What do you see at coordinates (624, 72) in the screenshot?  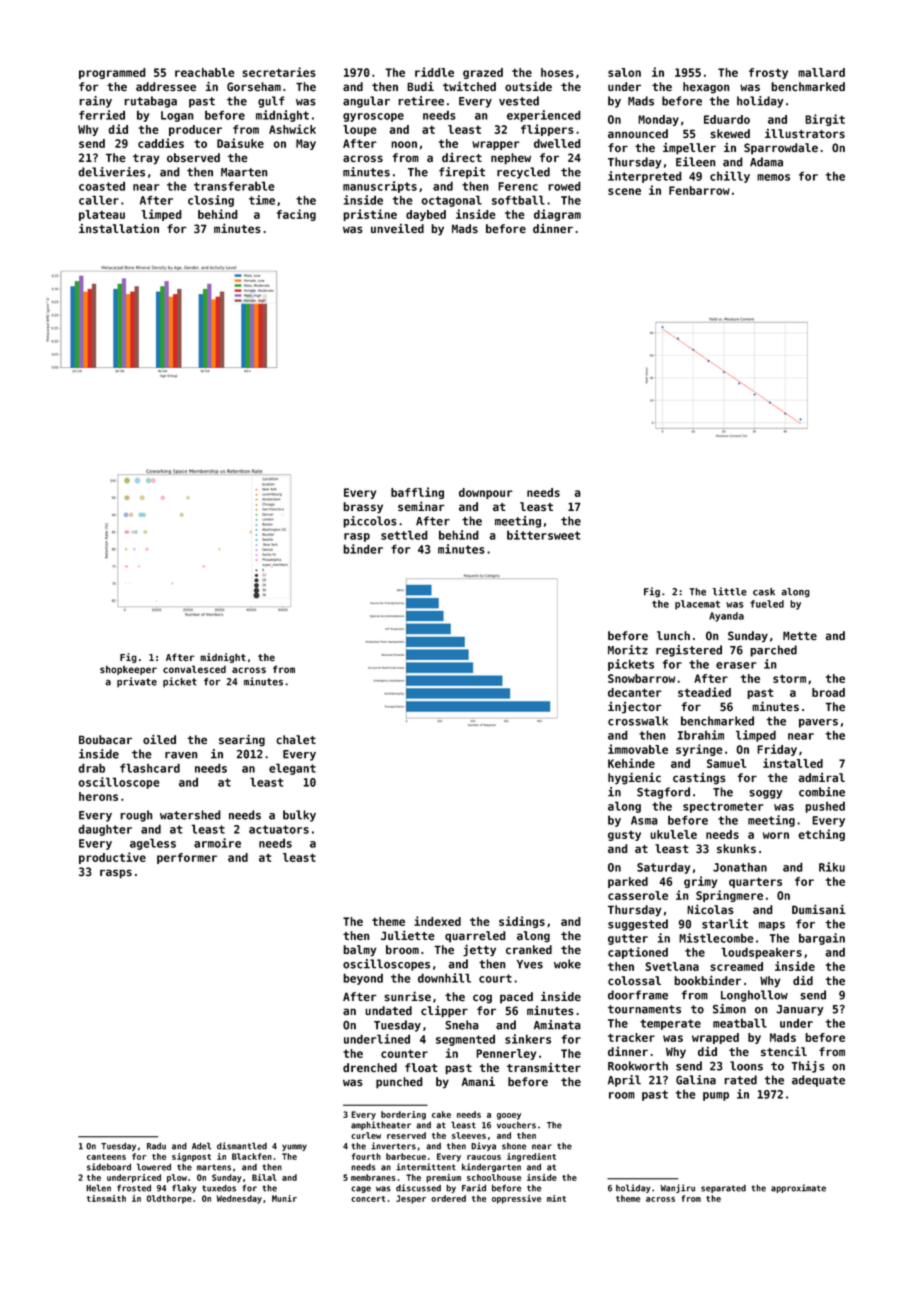 I see `salon` at bounding box center [624, 72].
